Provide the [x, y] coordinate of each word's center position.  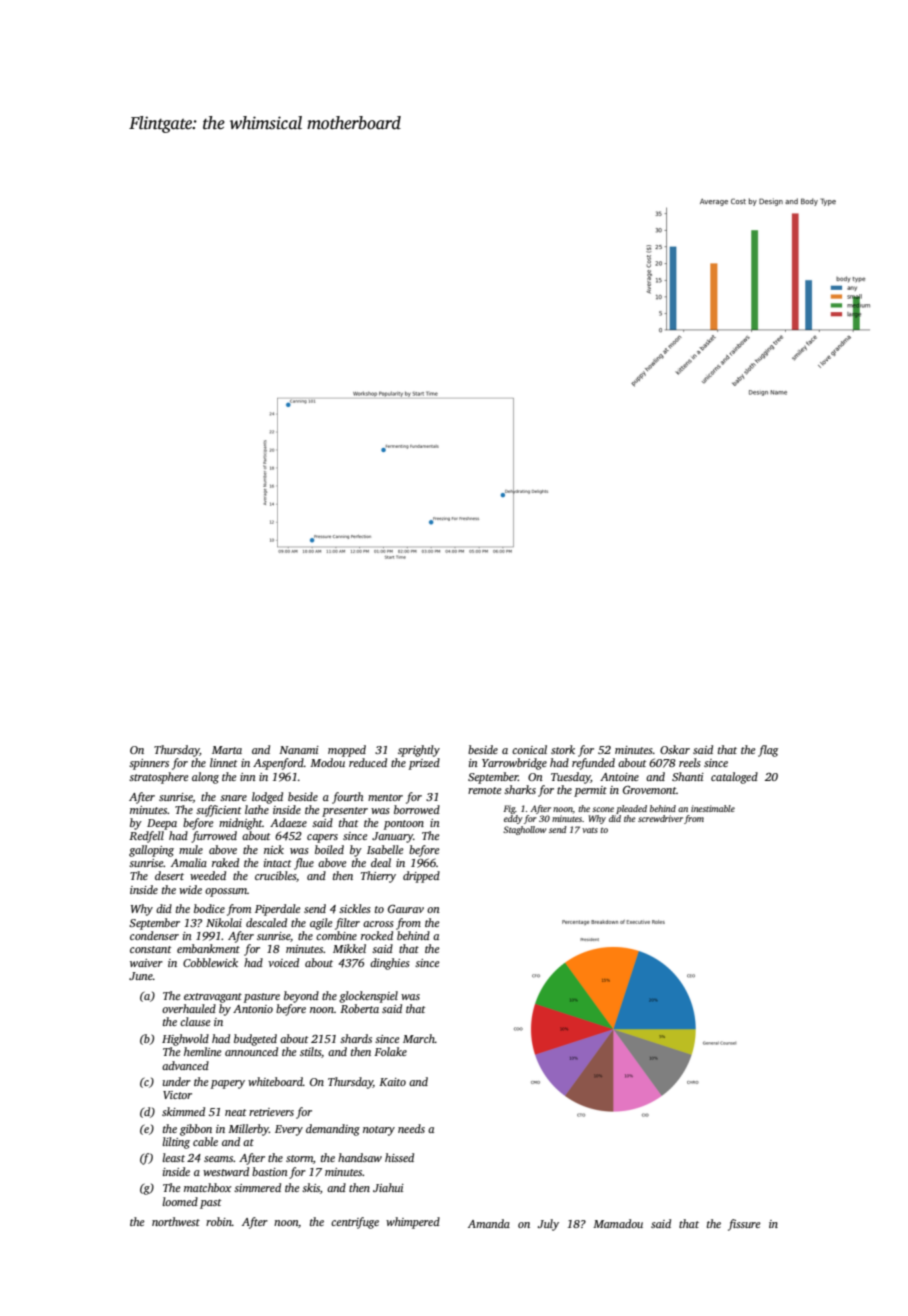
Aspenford [278, 764]
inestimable [713, 808]
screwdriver [660, 818]
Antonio [253, 1009]
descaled [266, 922]
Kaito [392, 1082]
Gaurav [406, 909]
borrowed [417, 809]
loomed [180, 1201]
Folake [390, 1051]
